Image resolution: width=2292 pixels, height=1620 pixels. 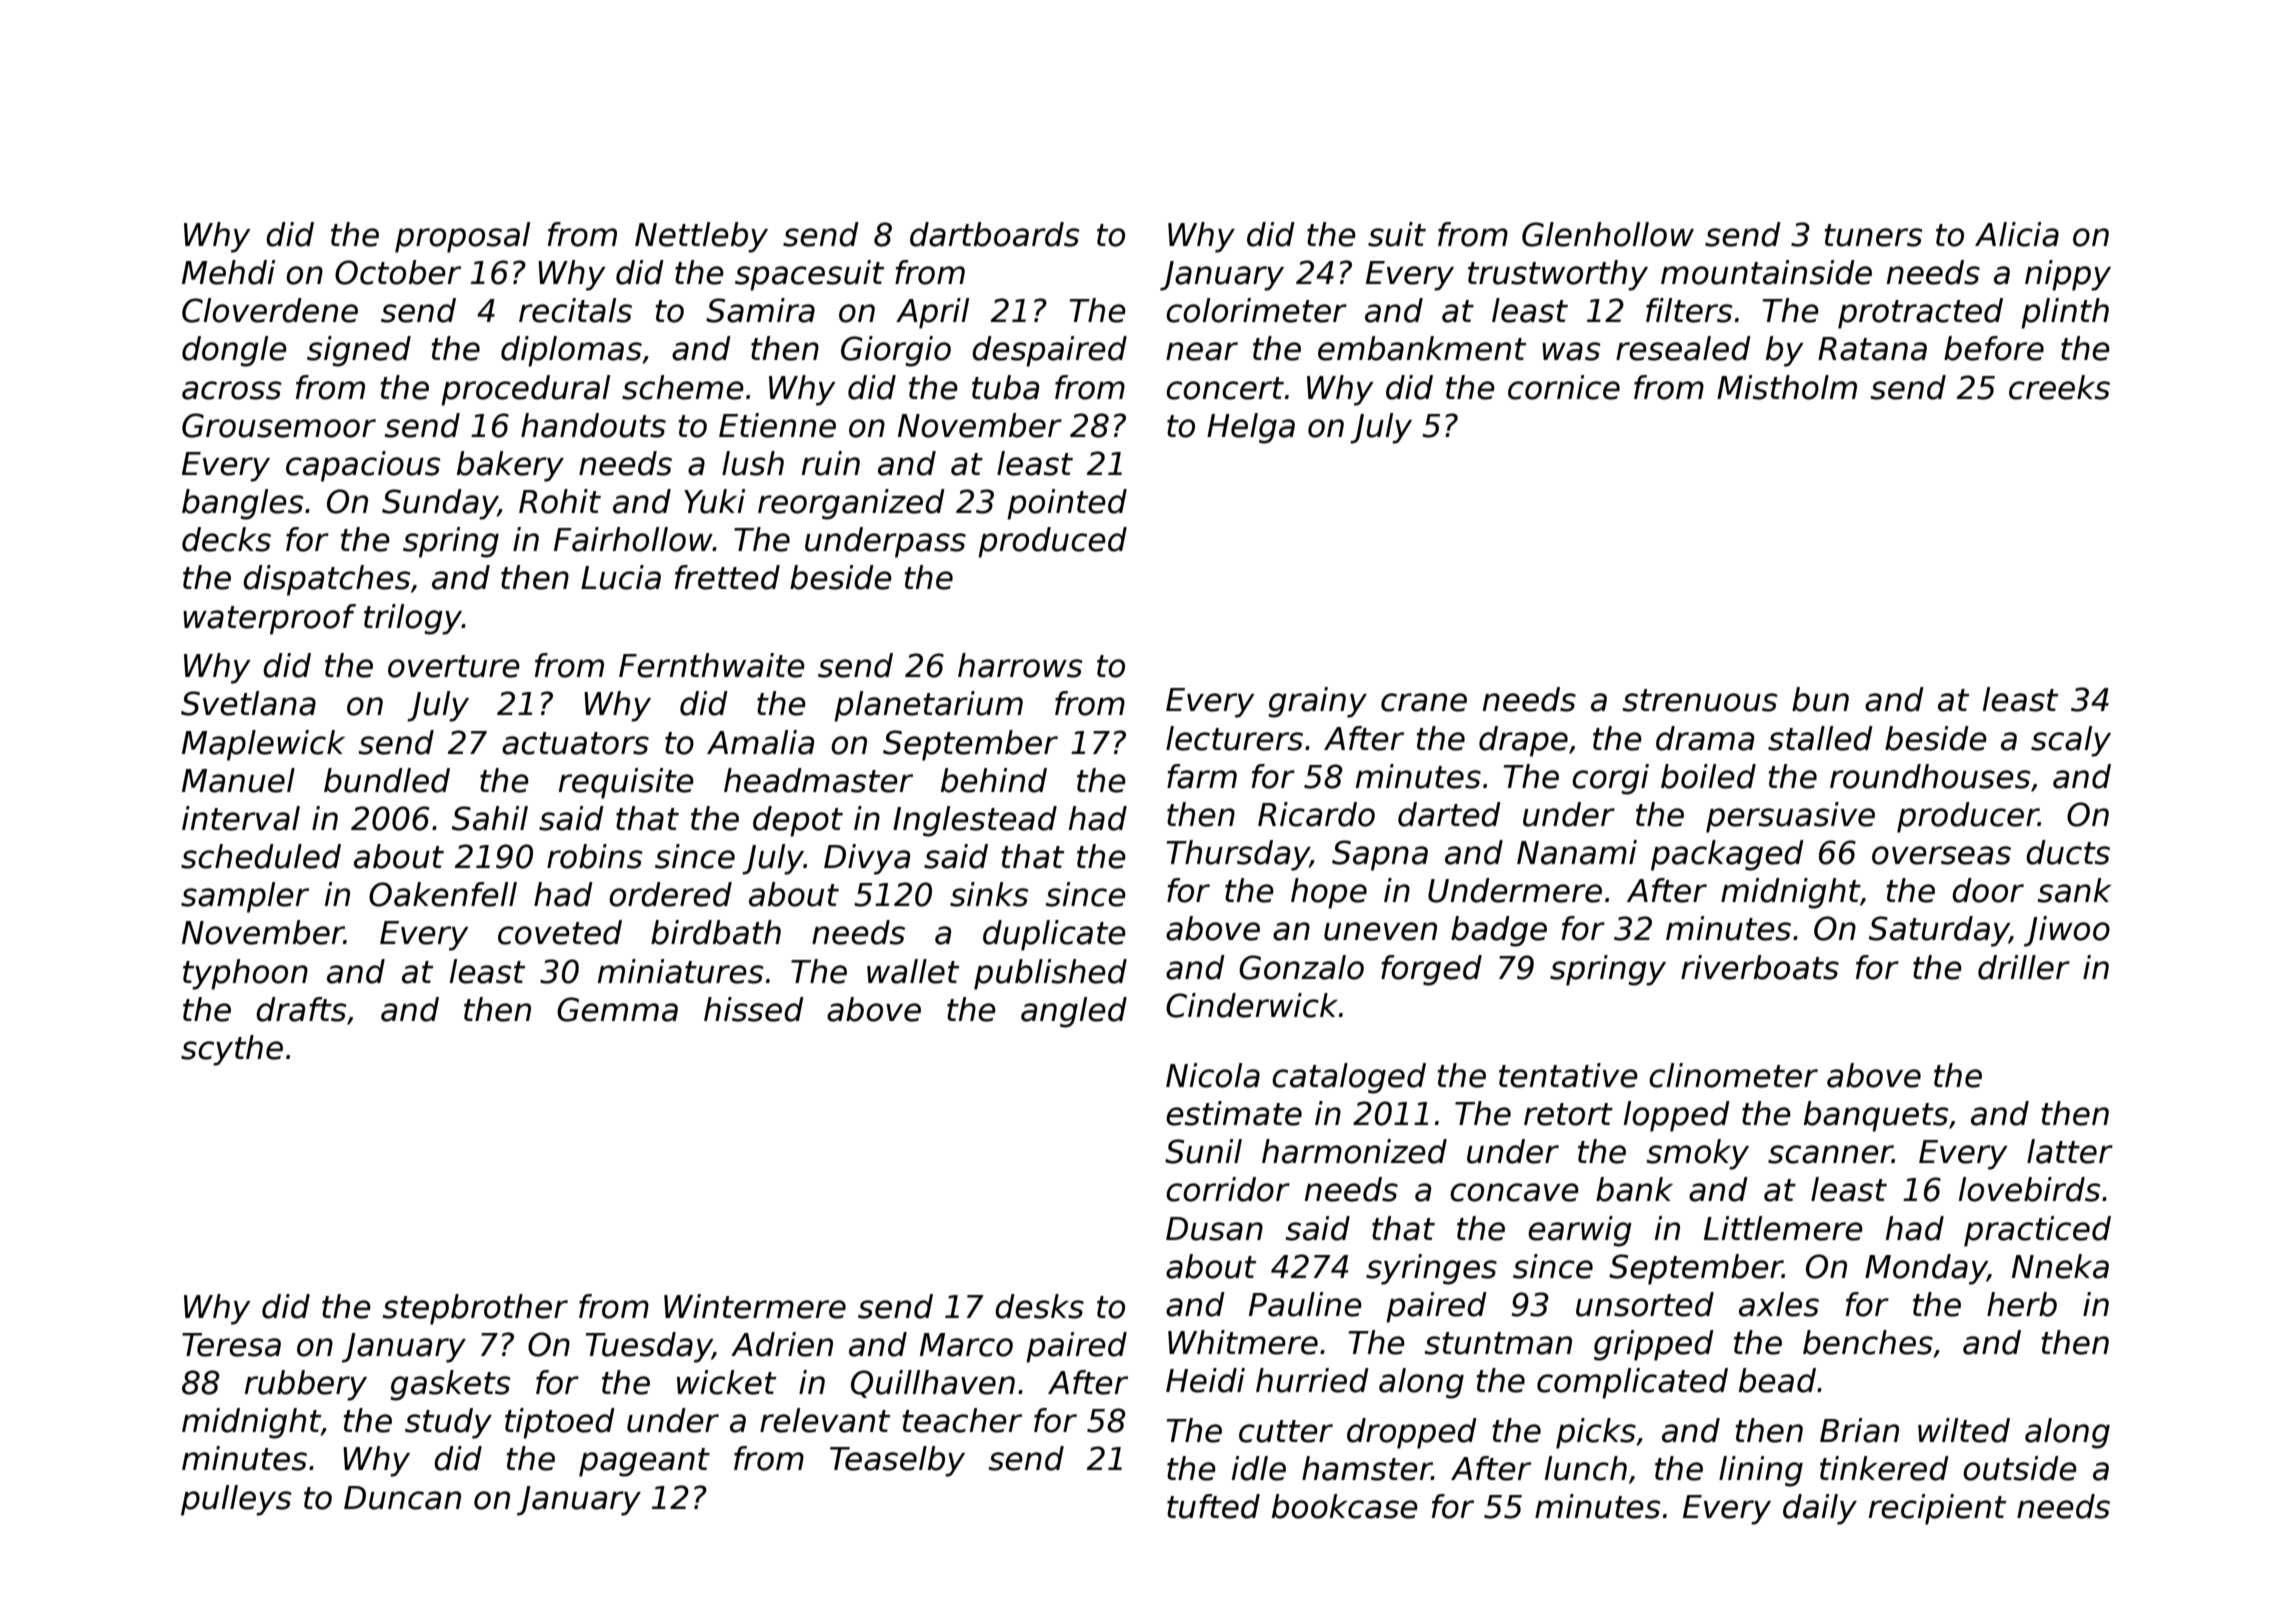 I want to click on grainy, so click(x=1317, y=702).
